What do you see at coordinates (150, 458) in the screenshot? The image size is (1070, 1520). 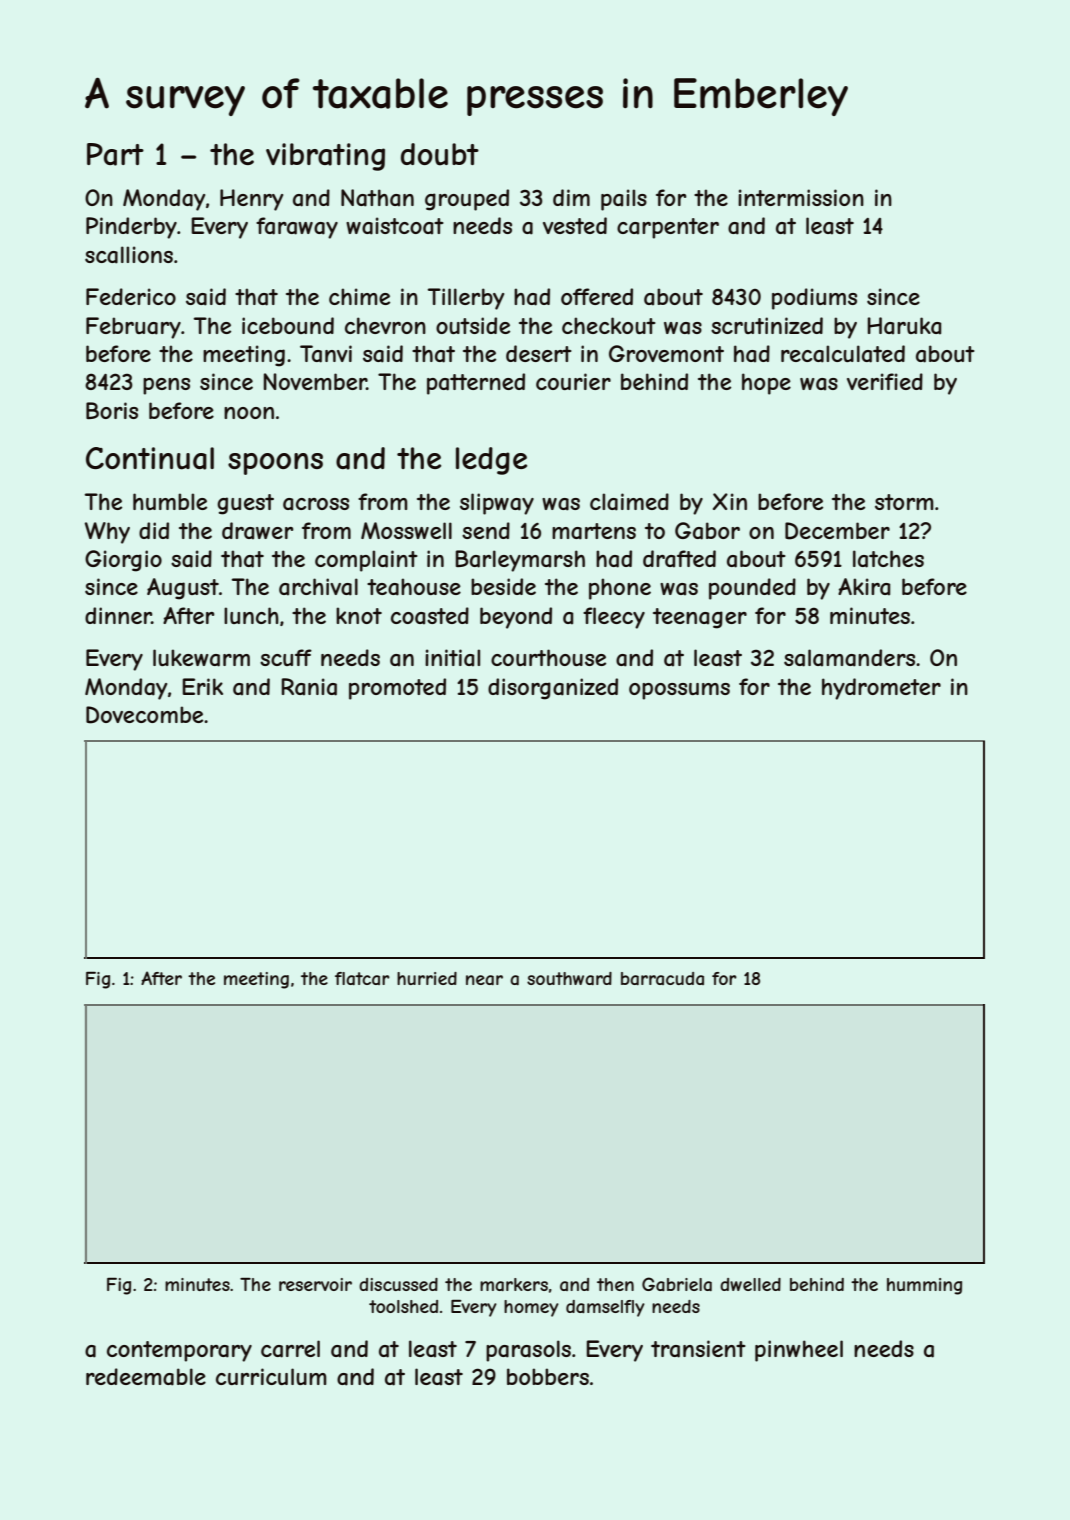 I see `Continual` at bounding box center [150, 458].
